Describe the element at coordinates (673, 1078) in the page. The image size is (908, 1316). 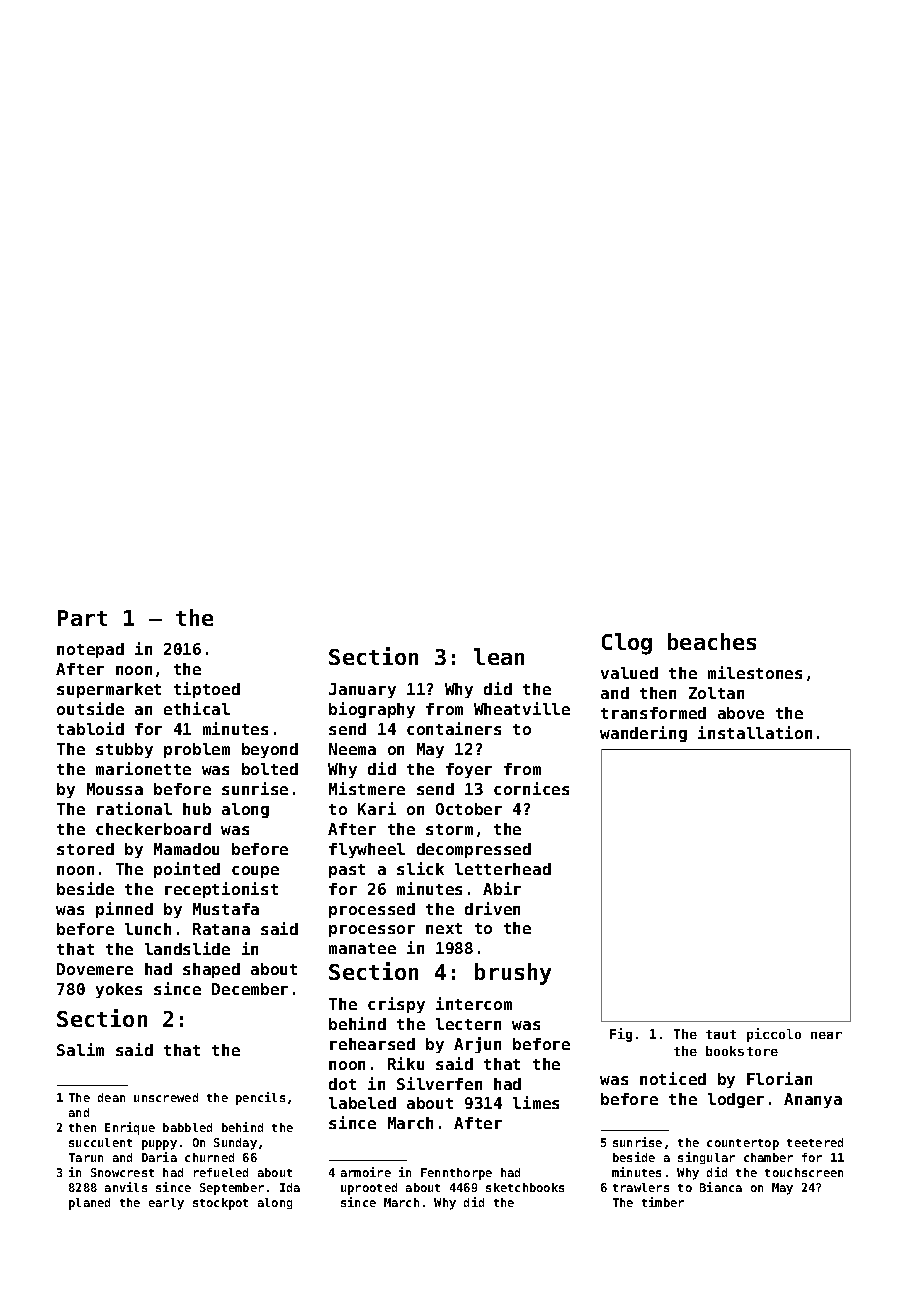
I see `noticed` at that location.
